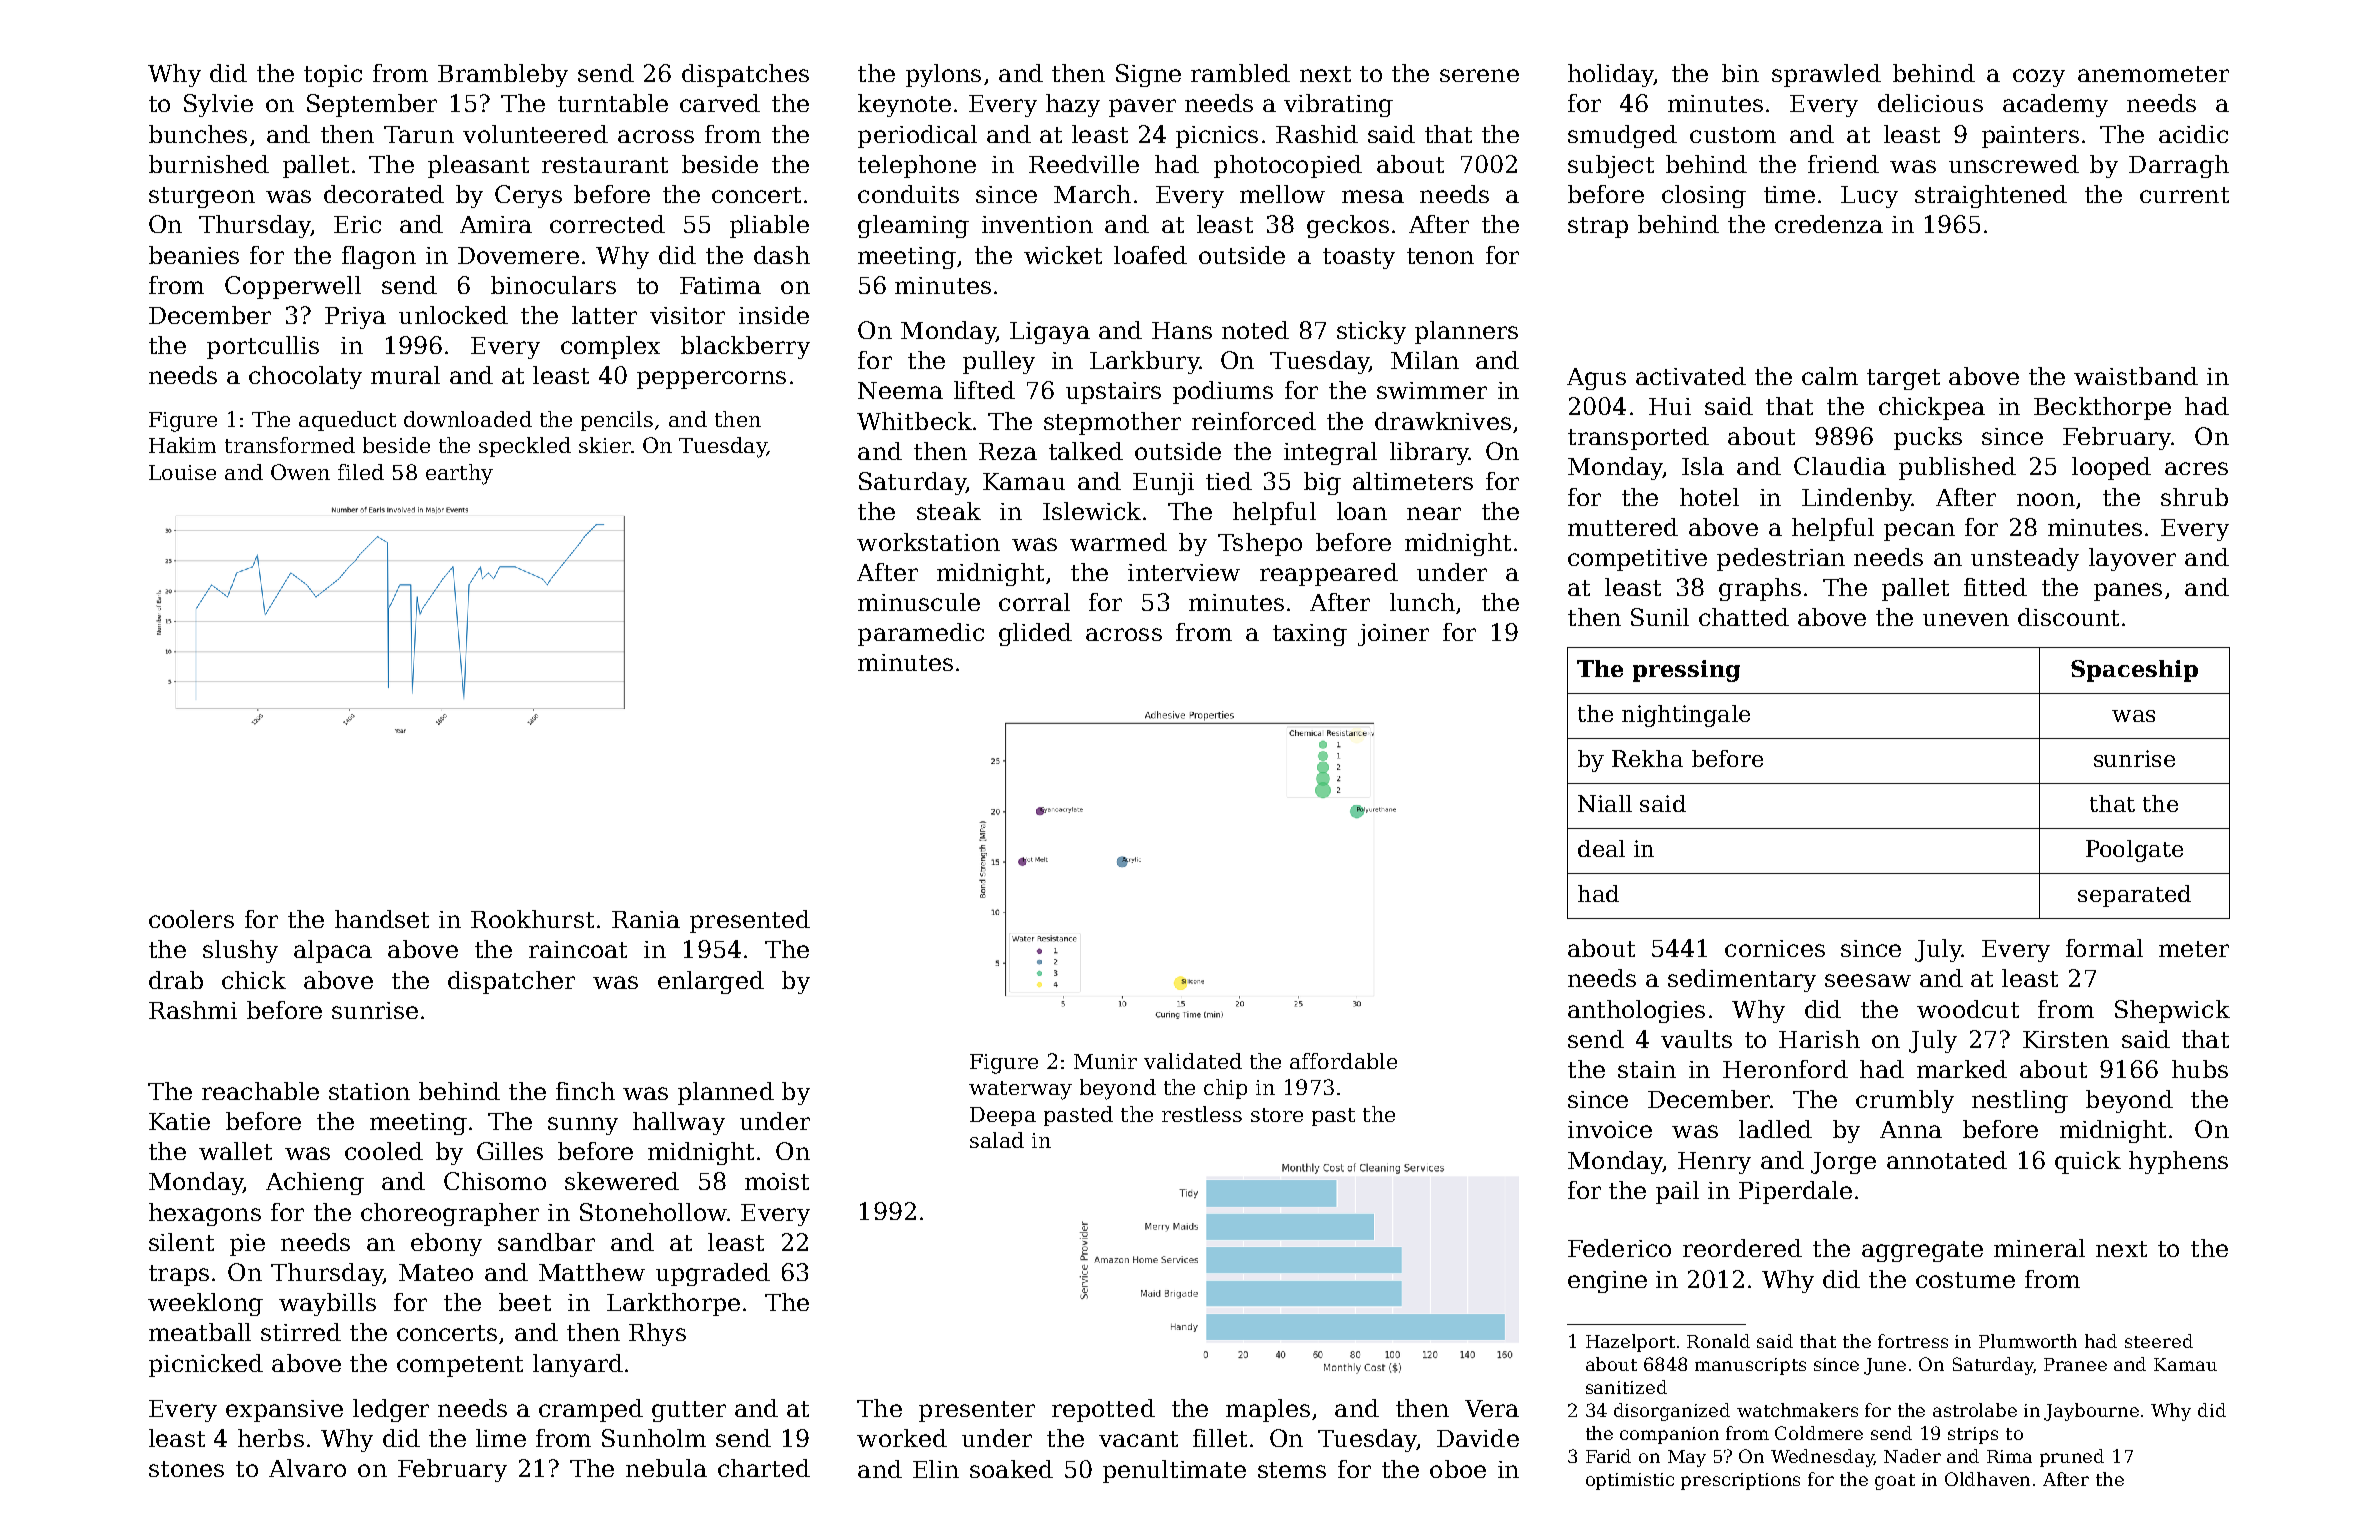 The width and height of the page is (2377, 1538). I want to click on Alvaro, so click(307, 1468).
